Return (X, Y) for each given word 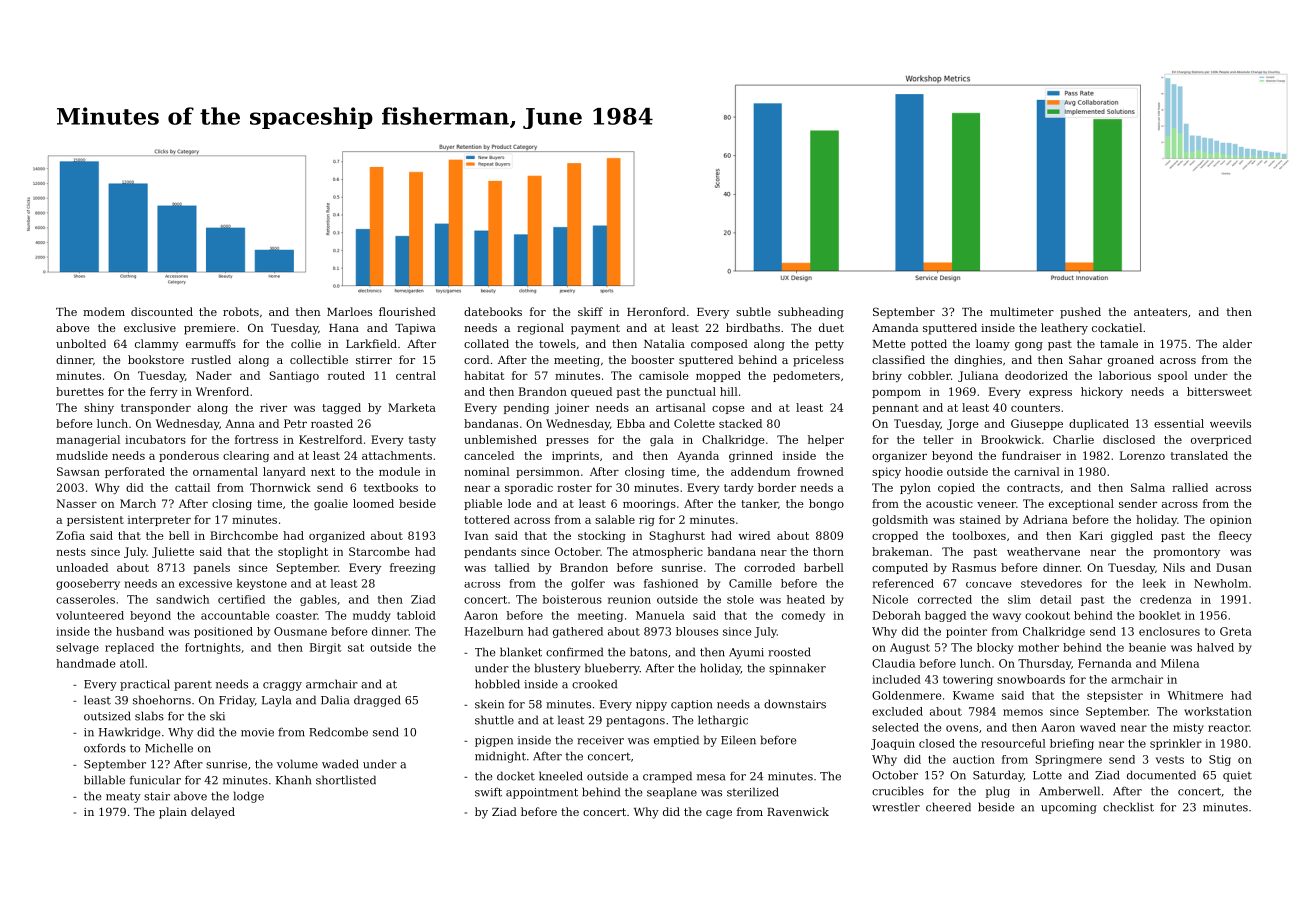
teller (938, 439)
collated (486, 343)
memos (1023, 712)
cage (719, 814)
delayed (213, 813)
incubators (155, 439)
